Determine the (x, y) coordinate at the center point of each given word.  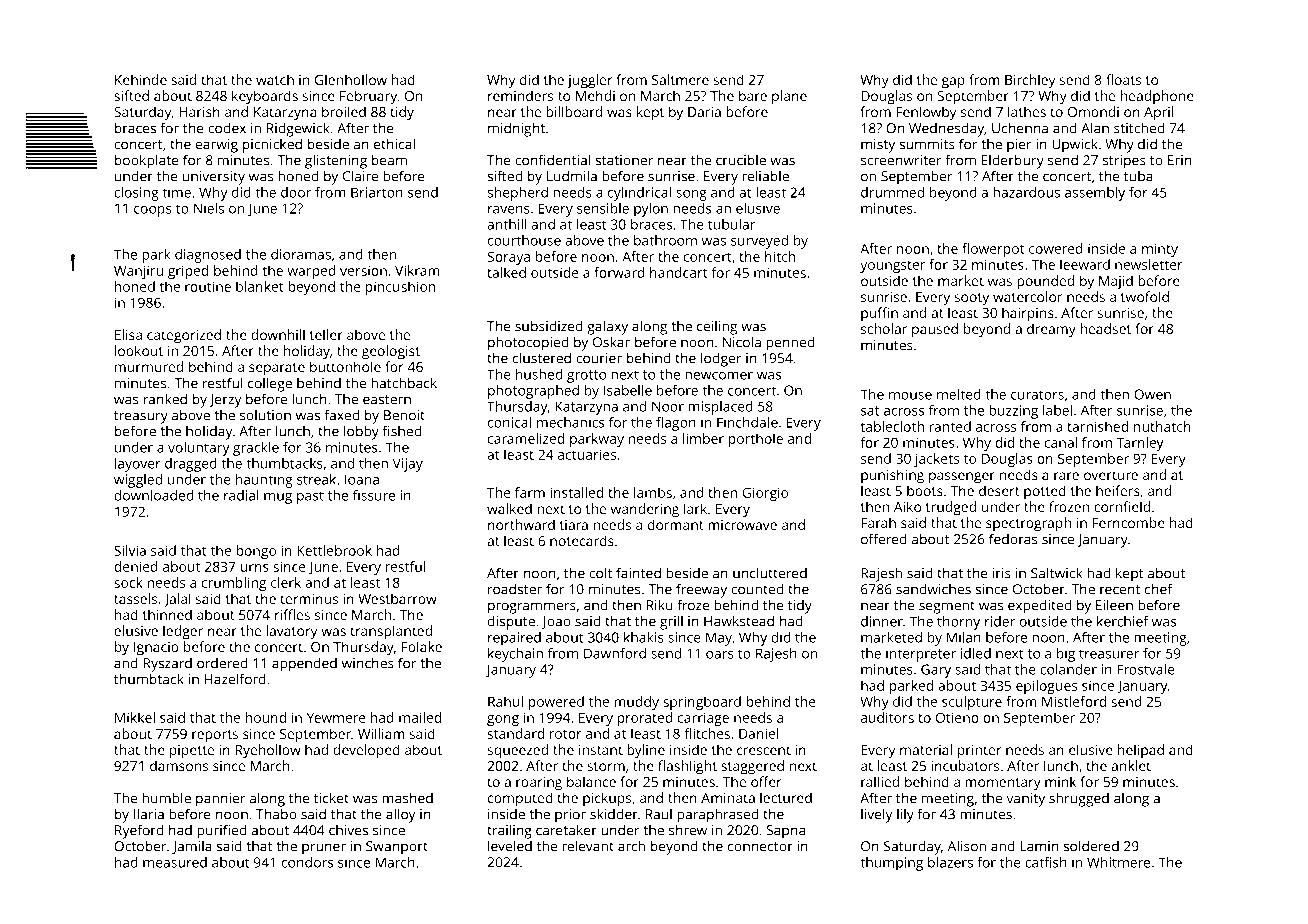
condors (307, 862)
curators (1037, 395)
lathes (1027, 111)
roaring (539, 784)
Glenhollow (351, 79)
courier (599, 358)
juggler (590, 81)
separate (277, 369)
